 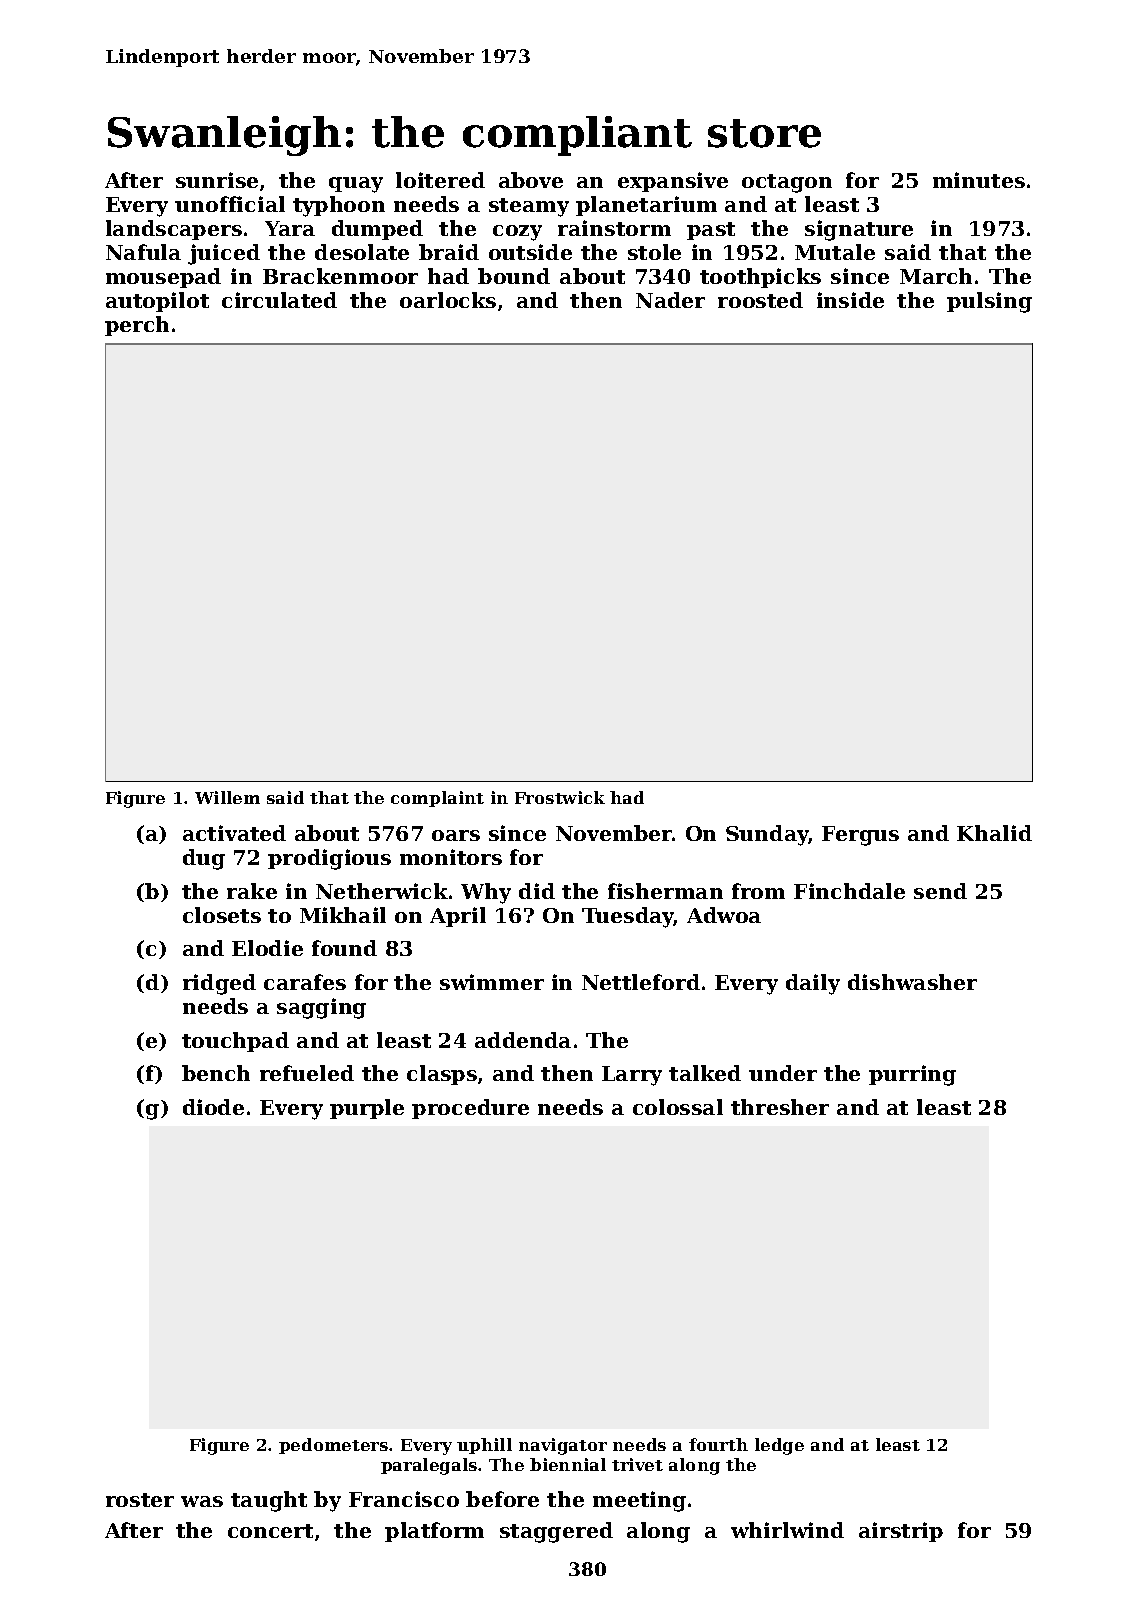 What do you see at coordinates (333, 1446) in the page?
I see `pedometers` at bounding box center [333, 1446].
